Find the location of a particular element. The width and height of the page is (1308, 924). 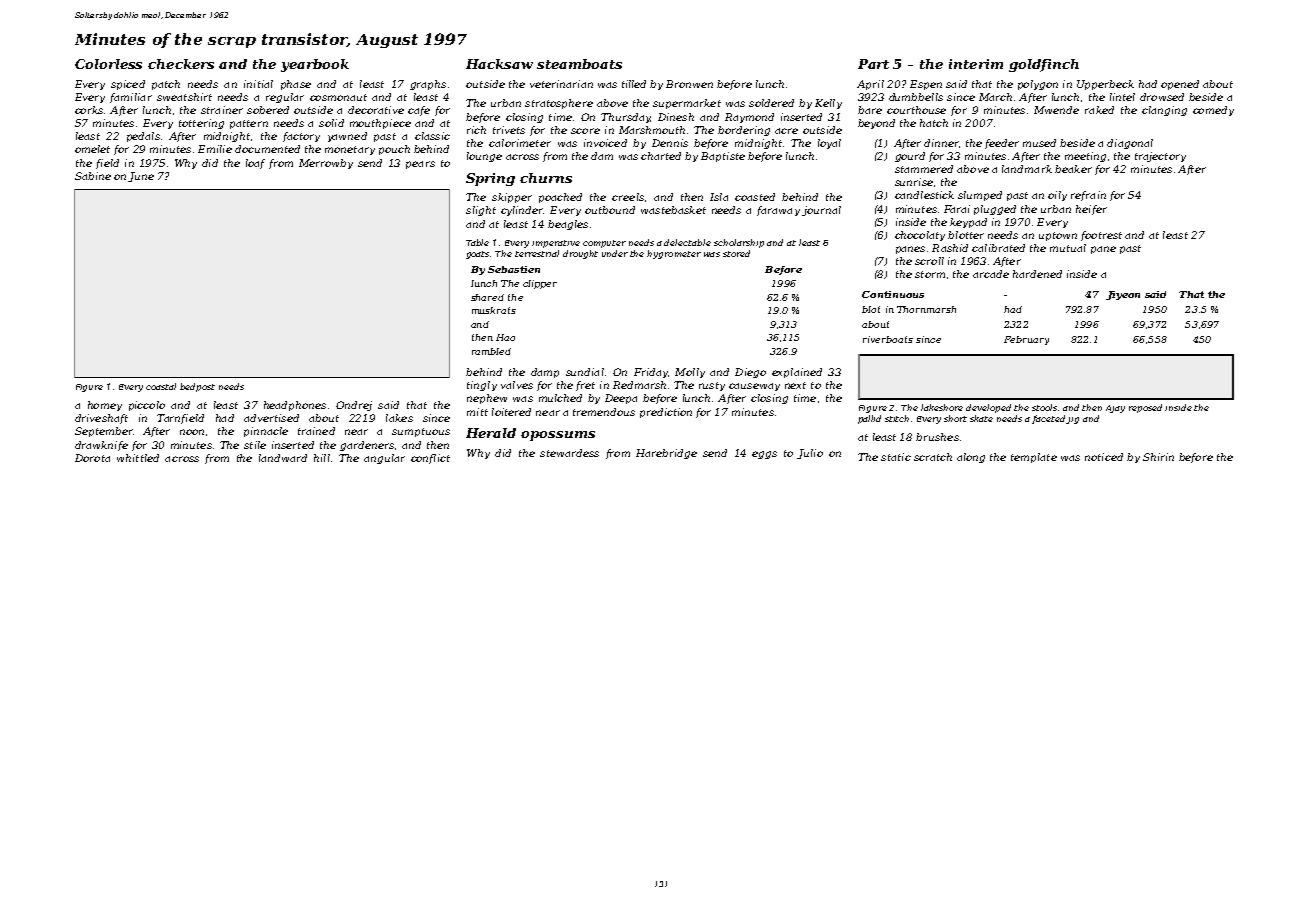

goldfinch is located at coordinates (1044, 65).
